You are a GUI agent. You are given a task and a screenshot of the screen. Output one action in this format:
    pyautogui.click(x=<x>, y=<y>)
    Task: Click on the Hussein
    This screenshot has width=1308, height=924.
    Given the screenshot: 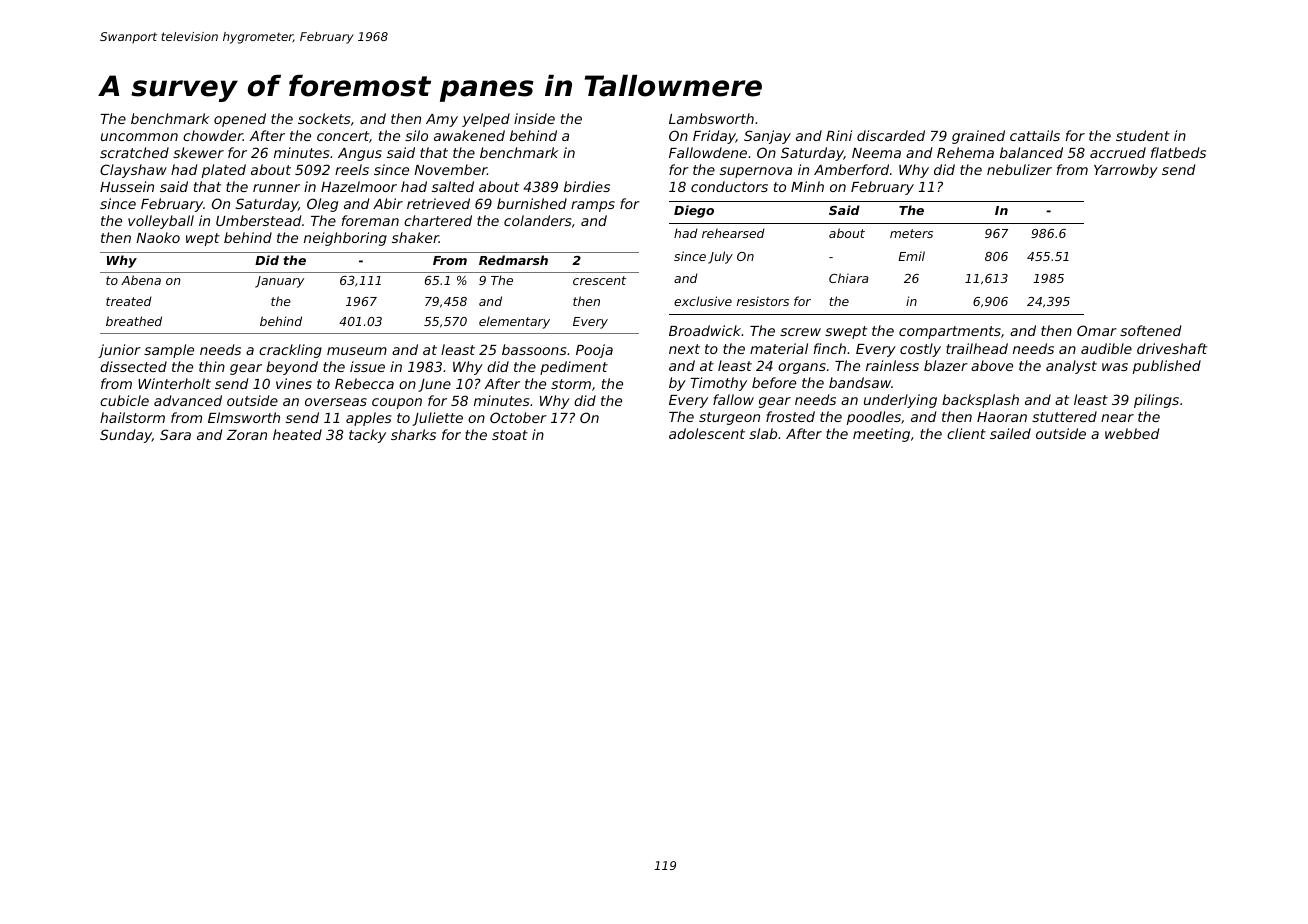 What is the action you would take?
    pyautogui.click(x=127, y=186)
